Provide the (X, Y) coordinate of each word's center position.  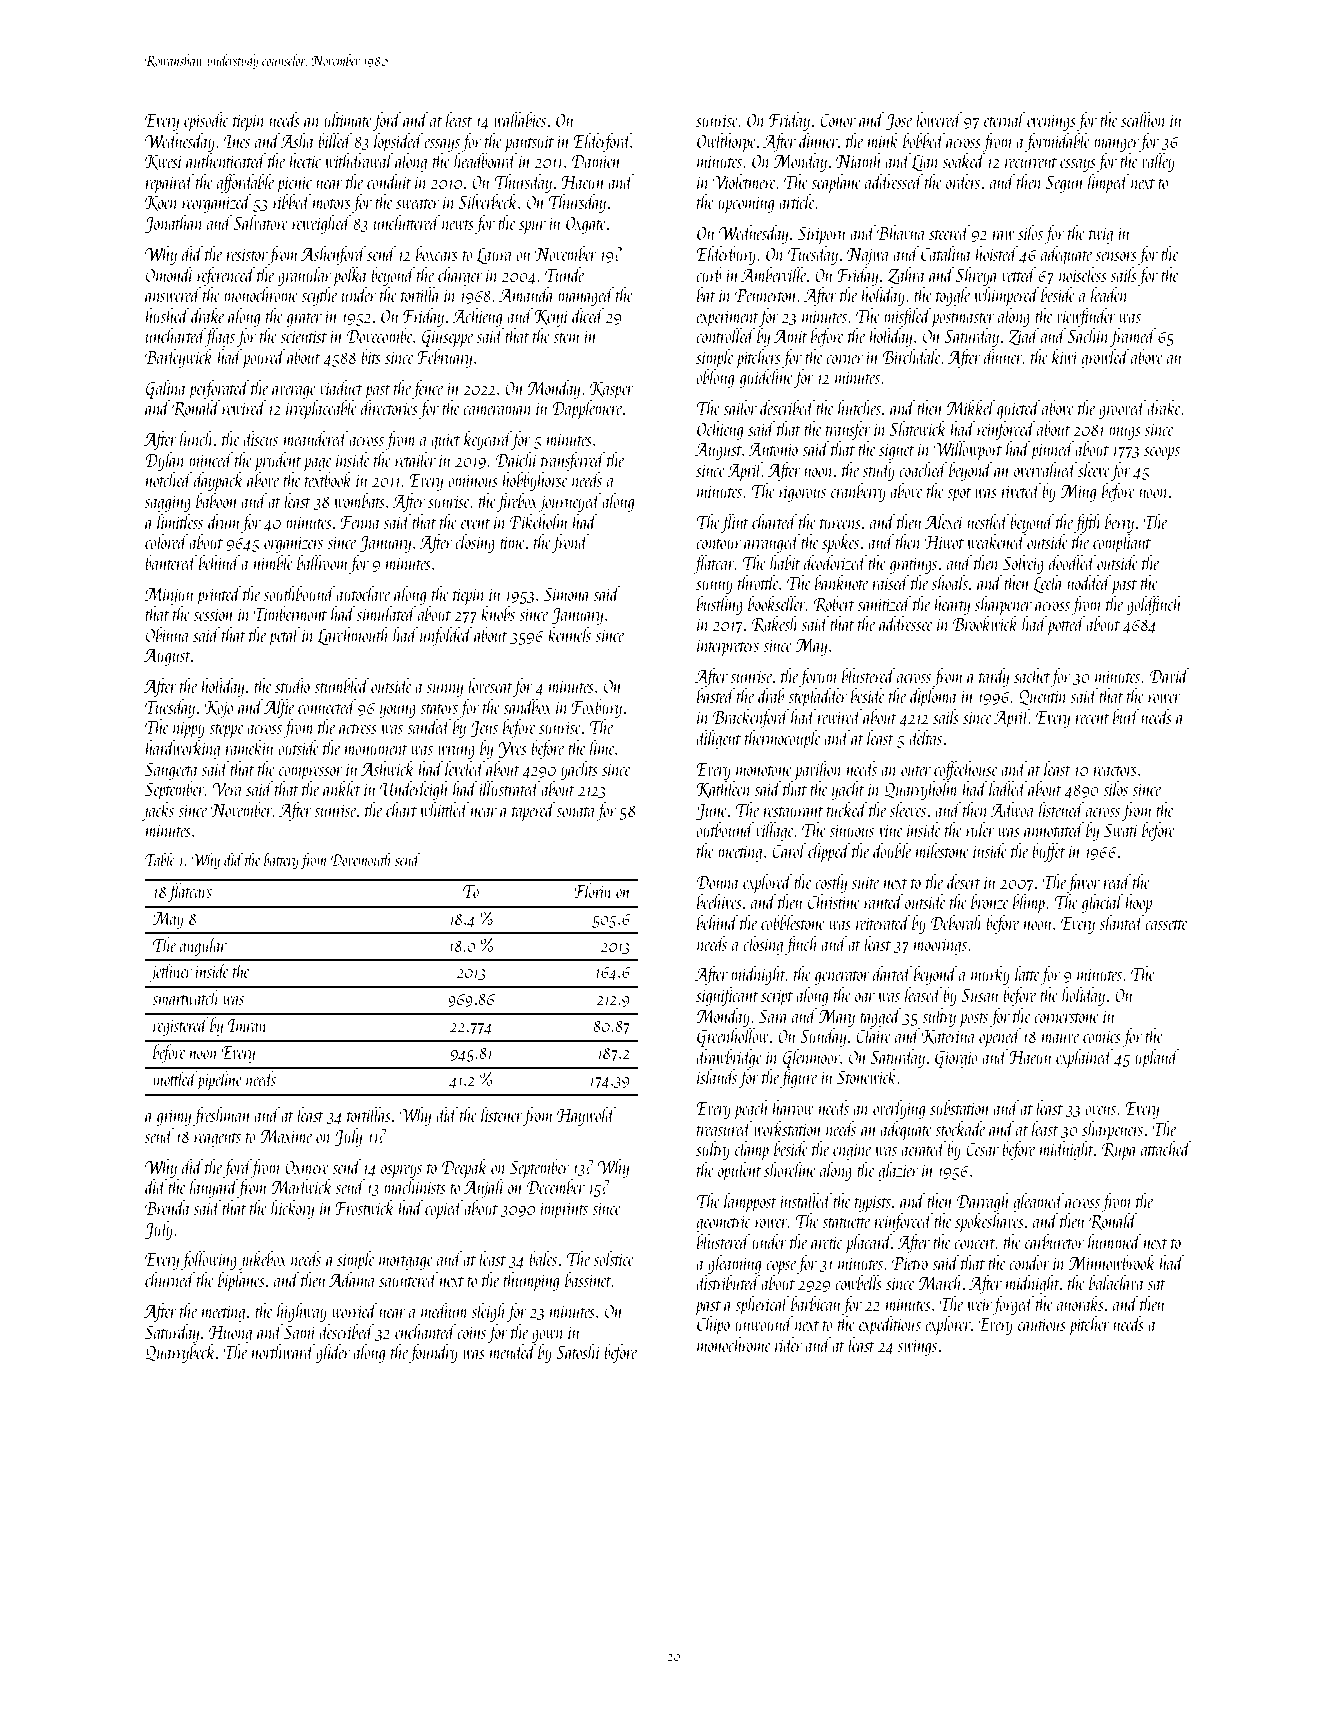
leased (923, 994)
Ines (237, 141)
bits (371, 356)
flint (735, 523)
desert (964, 881)
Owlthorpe (726, 142)
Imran (247, 1025)
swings (917, 1347)
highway (302, 1312)
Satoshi (578, 1351)
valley (1158, 162)
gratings (913, 565)
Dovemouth (360, 859)
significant (727, 996)
